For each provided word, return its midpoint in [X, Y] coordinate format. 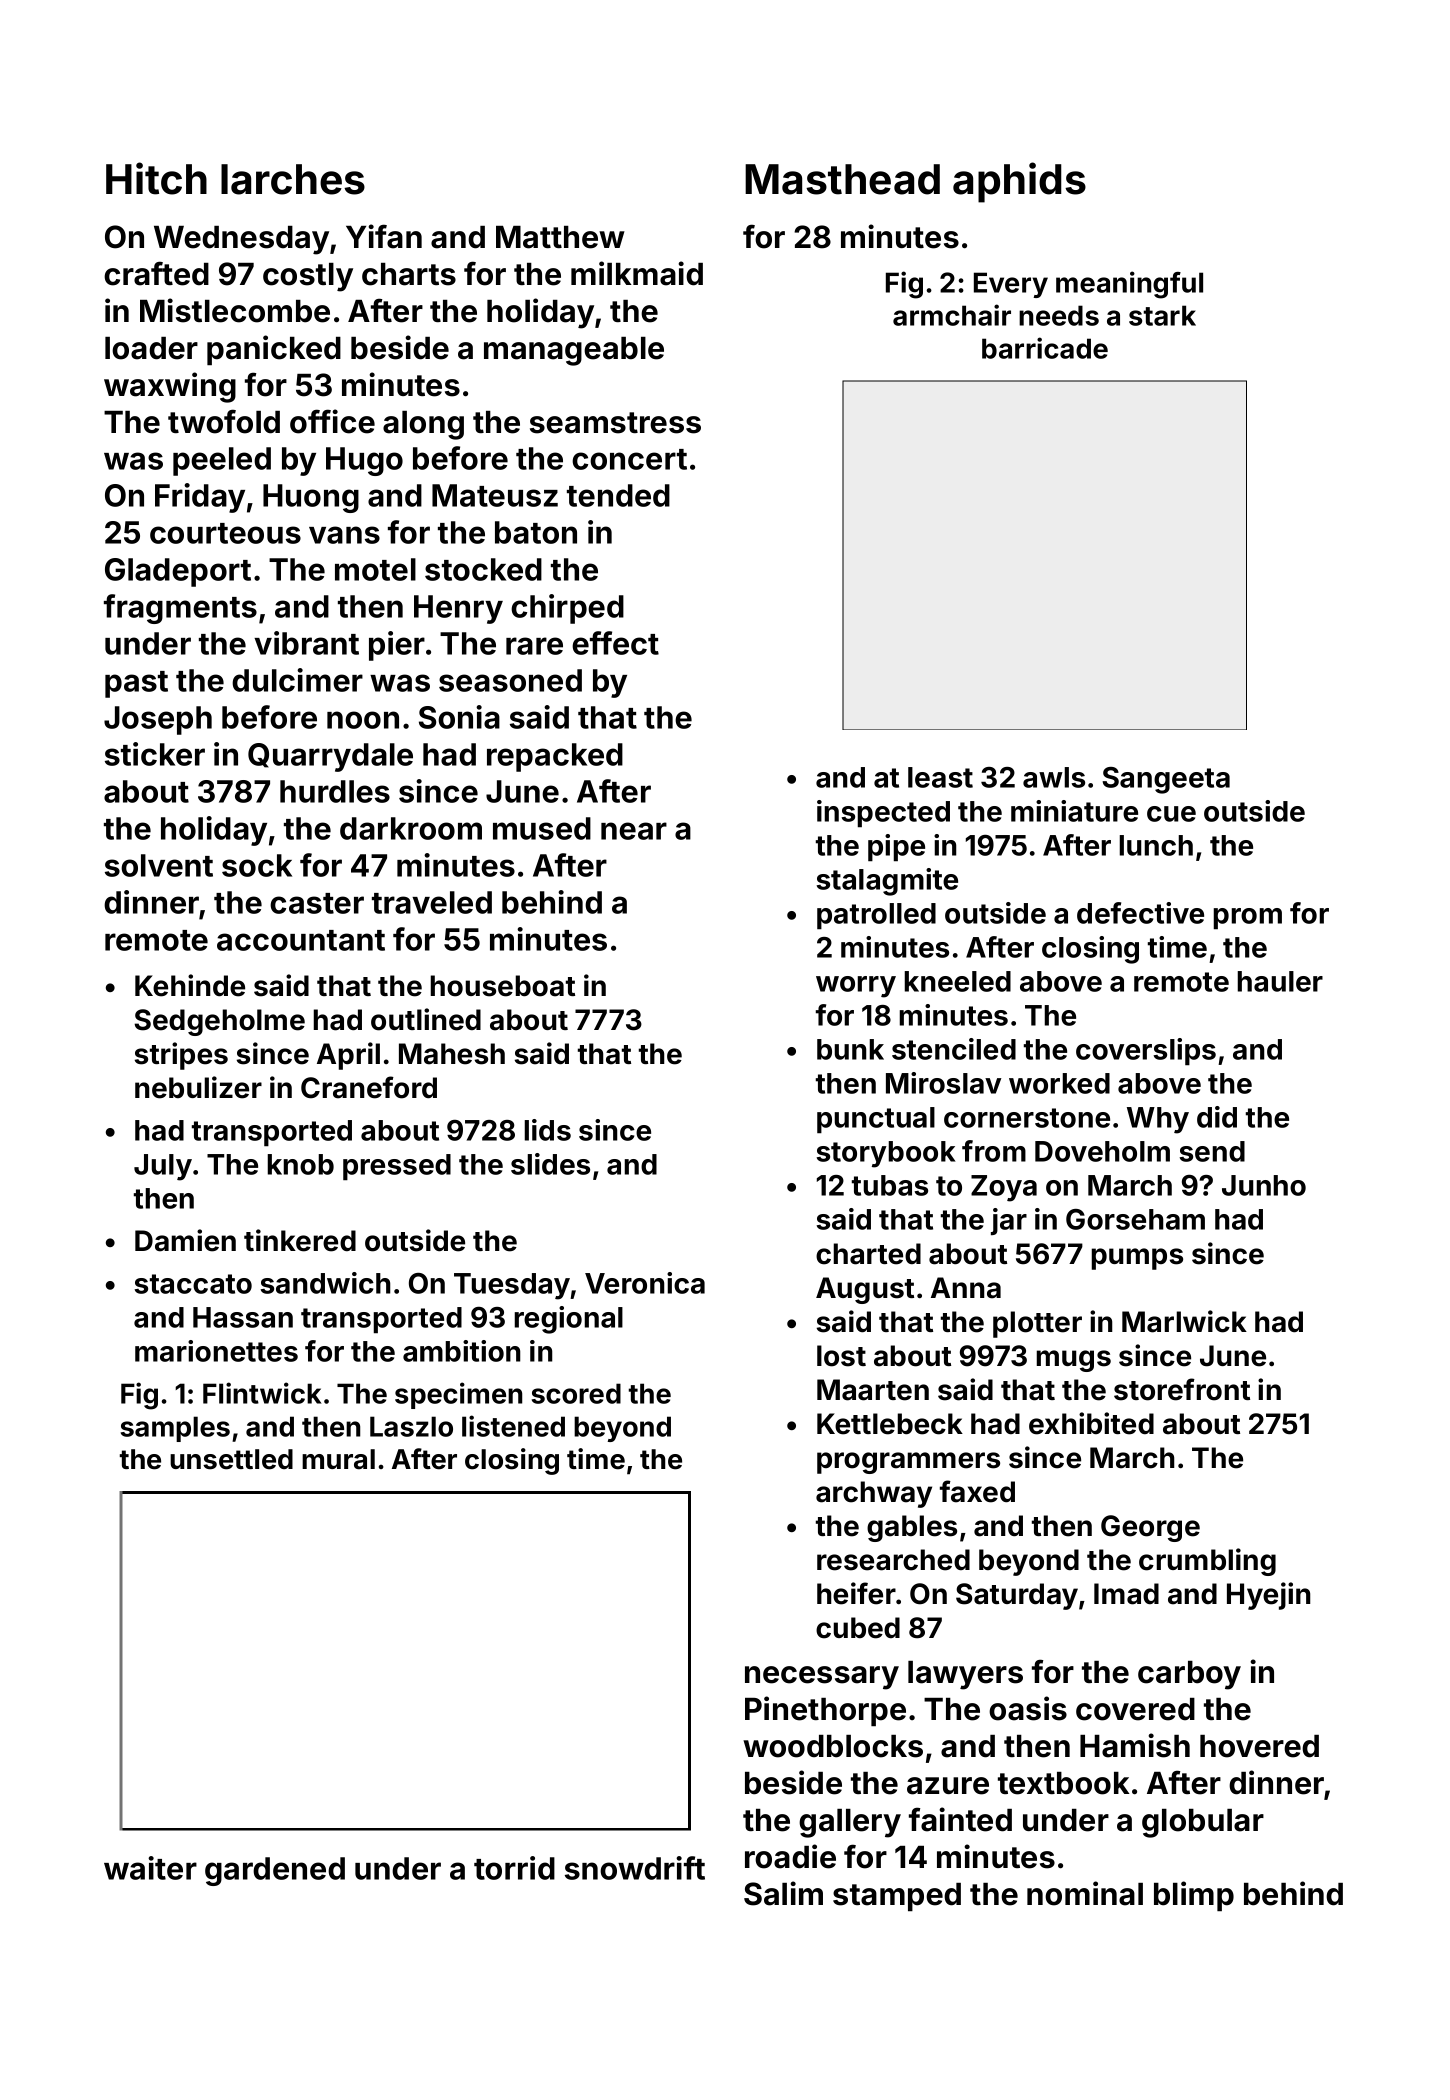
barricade [1045, 348]
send [1212, 1151]
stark [1162, 315]
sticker [155, 754]
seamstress [615, 423]
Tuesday [512, 1286]
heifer [856, 1593]
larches [293, 179]
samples [175, 1429]
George [1150, 1528]
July [163, 1167]
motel [375, 569]
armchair [952, 315]
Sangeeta [1166, 780]
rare [534, 646]
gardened [275, 1871]
